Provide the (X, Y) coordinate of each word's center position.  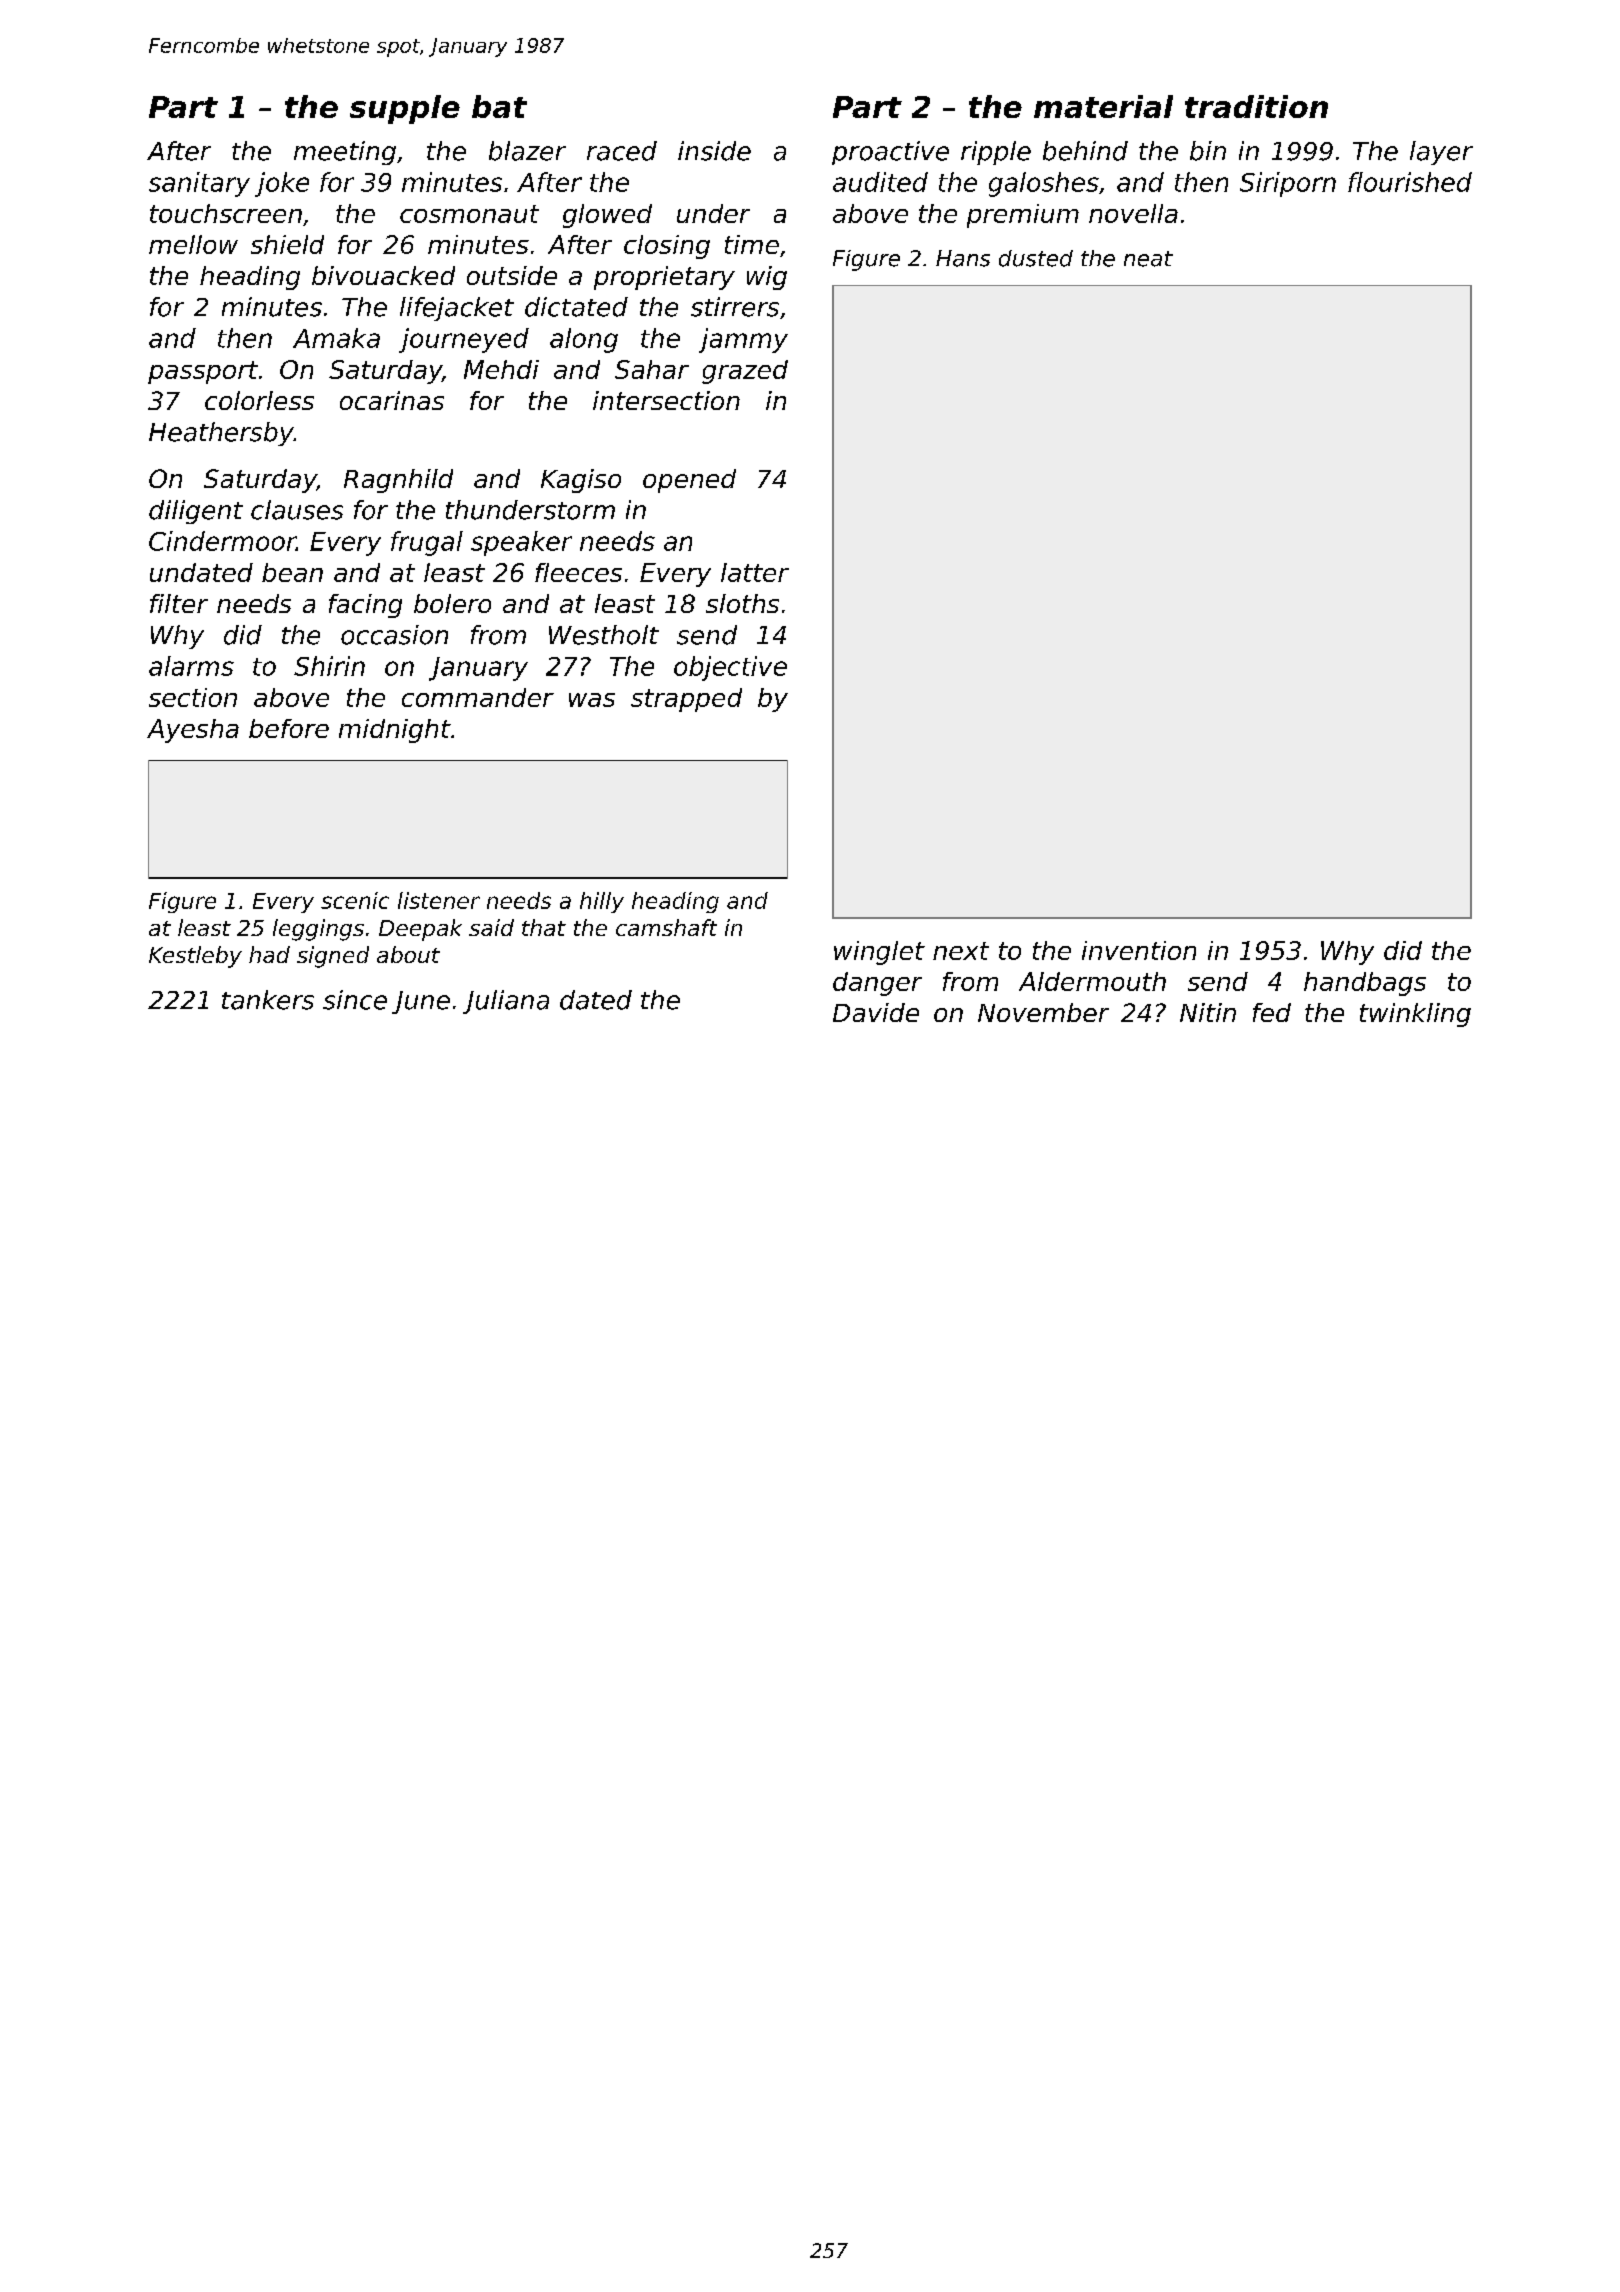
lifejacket (457, 309)
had (269, 954)
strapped (686, 700)
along (584, 340)
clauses (297, 510)
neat (1148, 259)
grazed (745, 372)
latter (755, 572)
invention (1139, 950)
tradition (1256, 106)
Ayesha (193, 731)
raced (622, 151)
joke (282, 184)
